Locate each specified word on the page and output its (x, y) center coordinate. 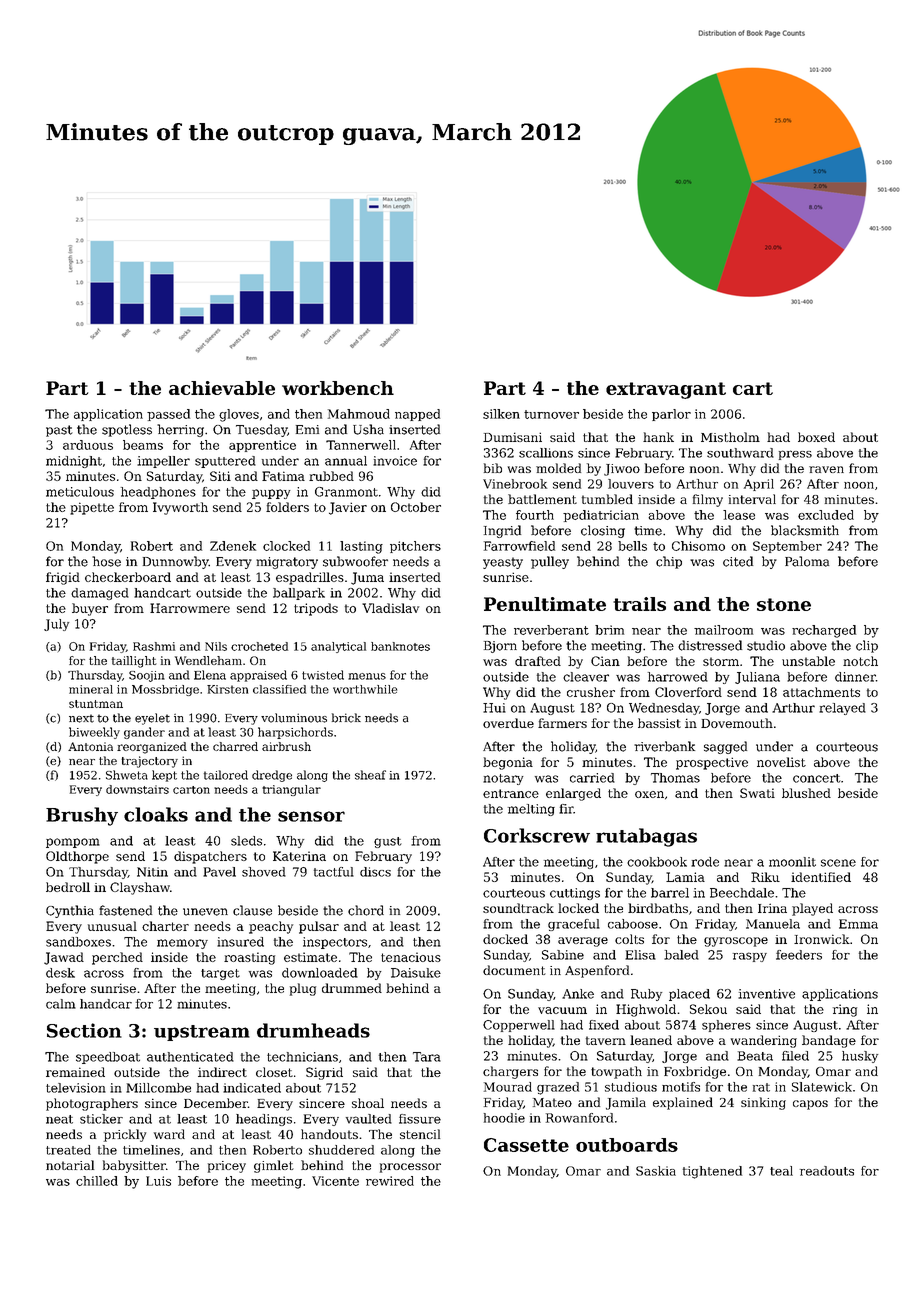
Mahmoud (359, 414)
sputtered (225, 462)
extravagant (666, 390)
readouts (827, 1171)
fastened (125, 910)
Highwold (646, 1010)
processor (410, 1168)
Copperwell (519, 1026)
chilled (97, 1181)
